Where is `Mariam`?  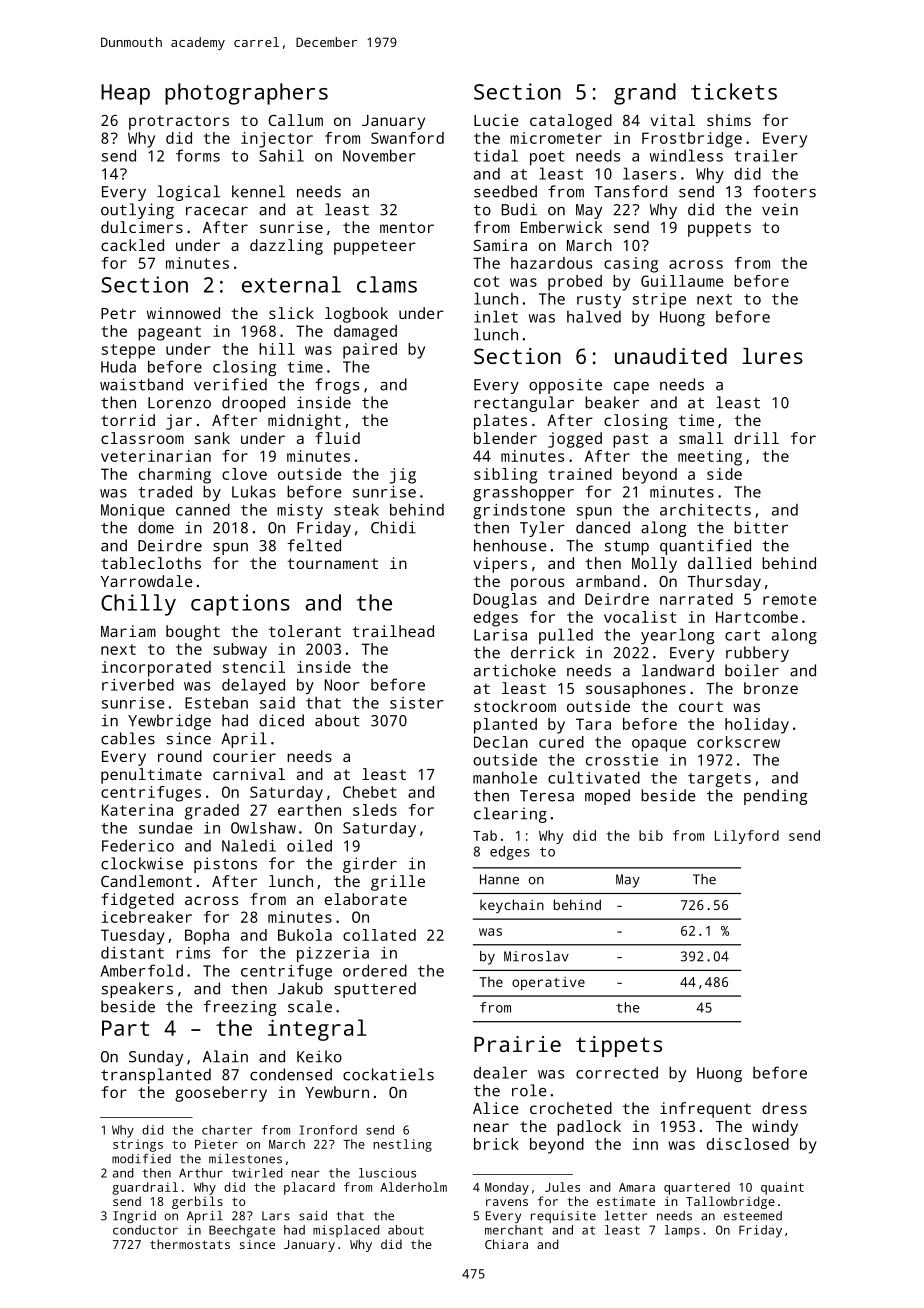 Mariam is located at coordinates (128, 631).
